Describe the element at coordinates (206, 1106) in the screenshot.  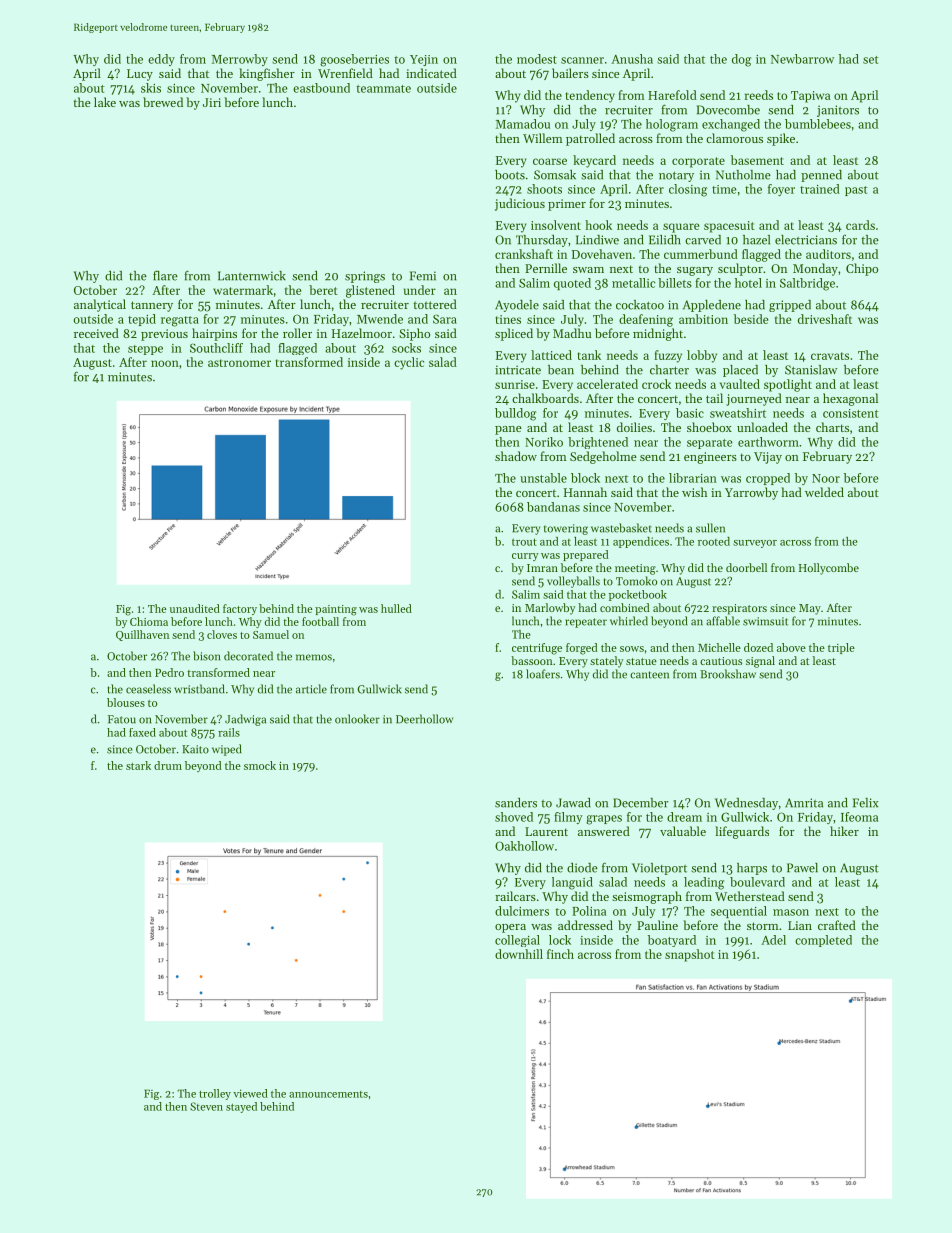
I see `Steven` at that location.
